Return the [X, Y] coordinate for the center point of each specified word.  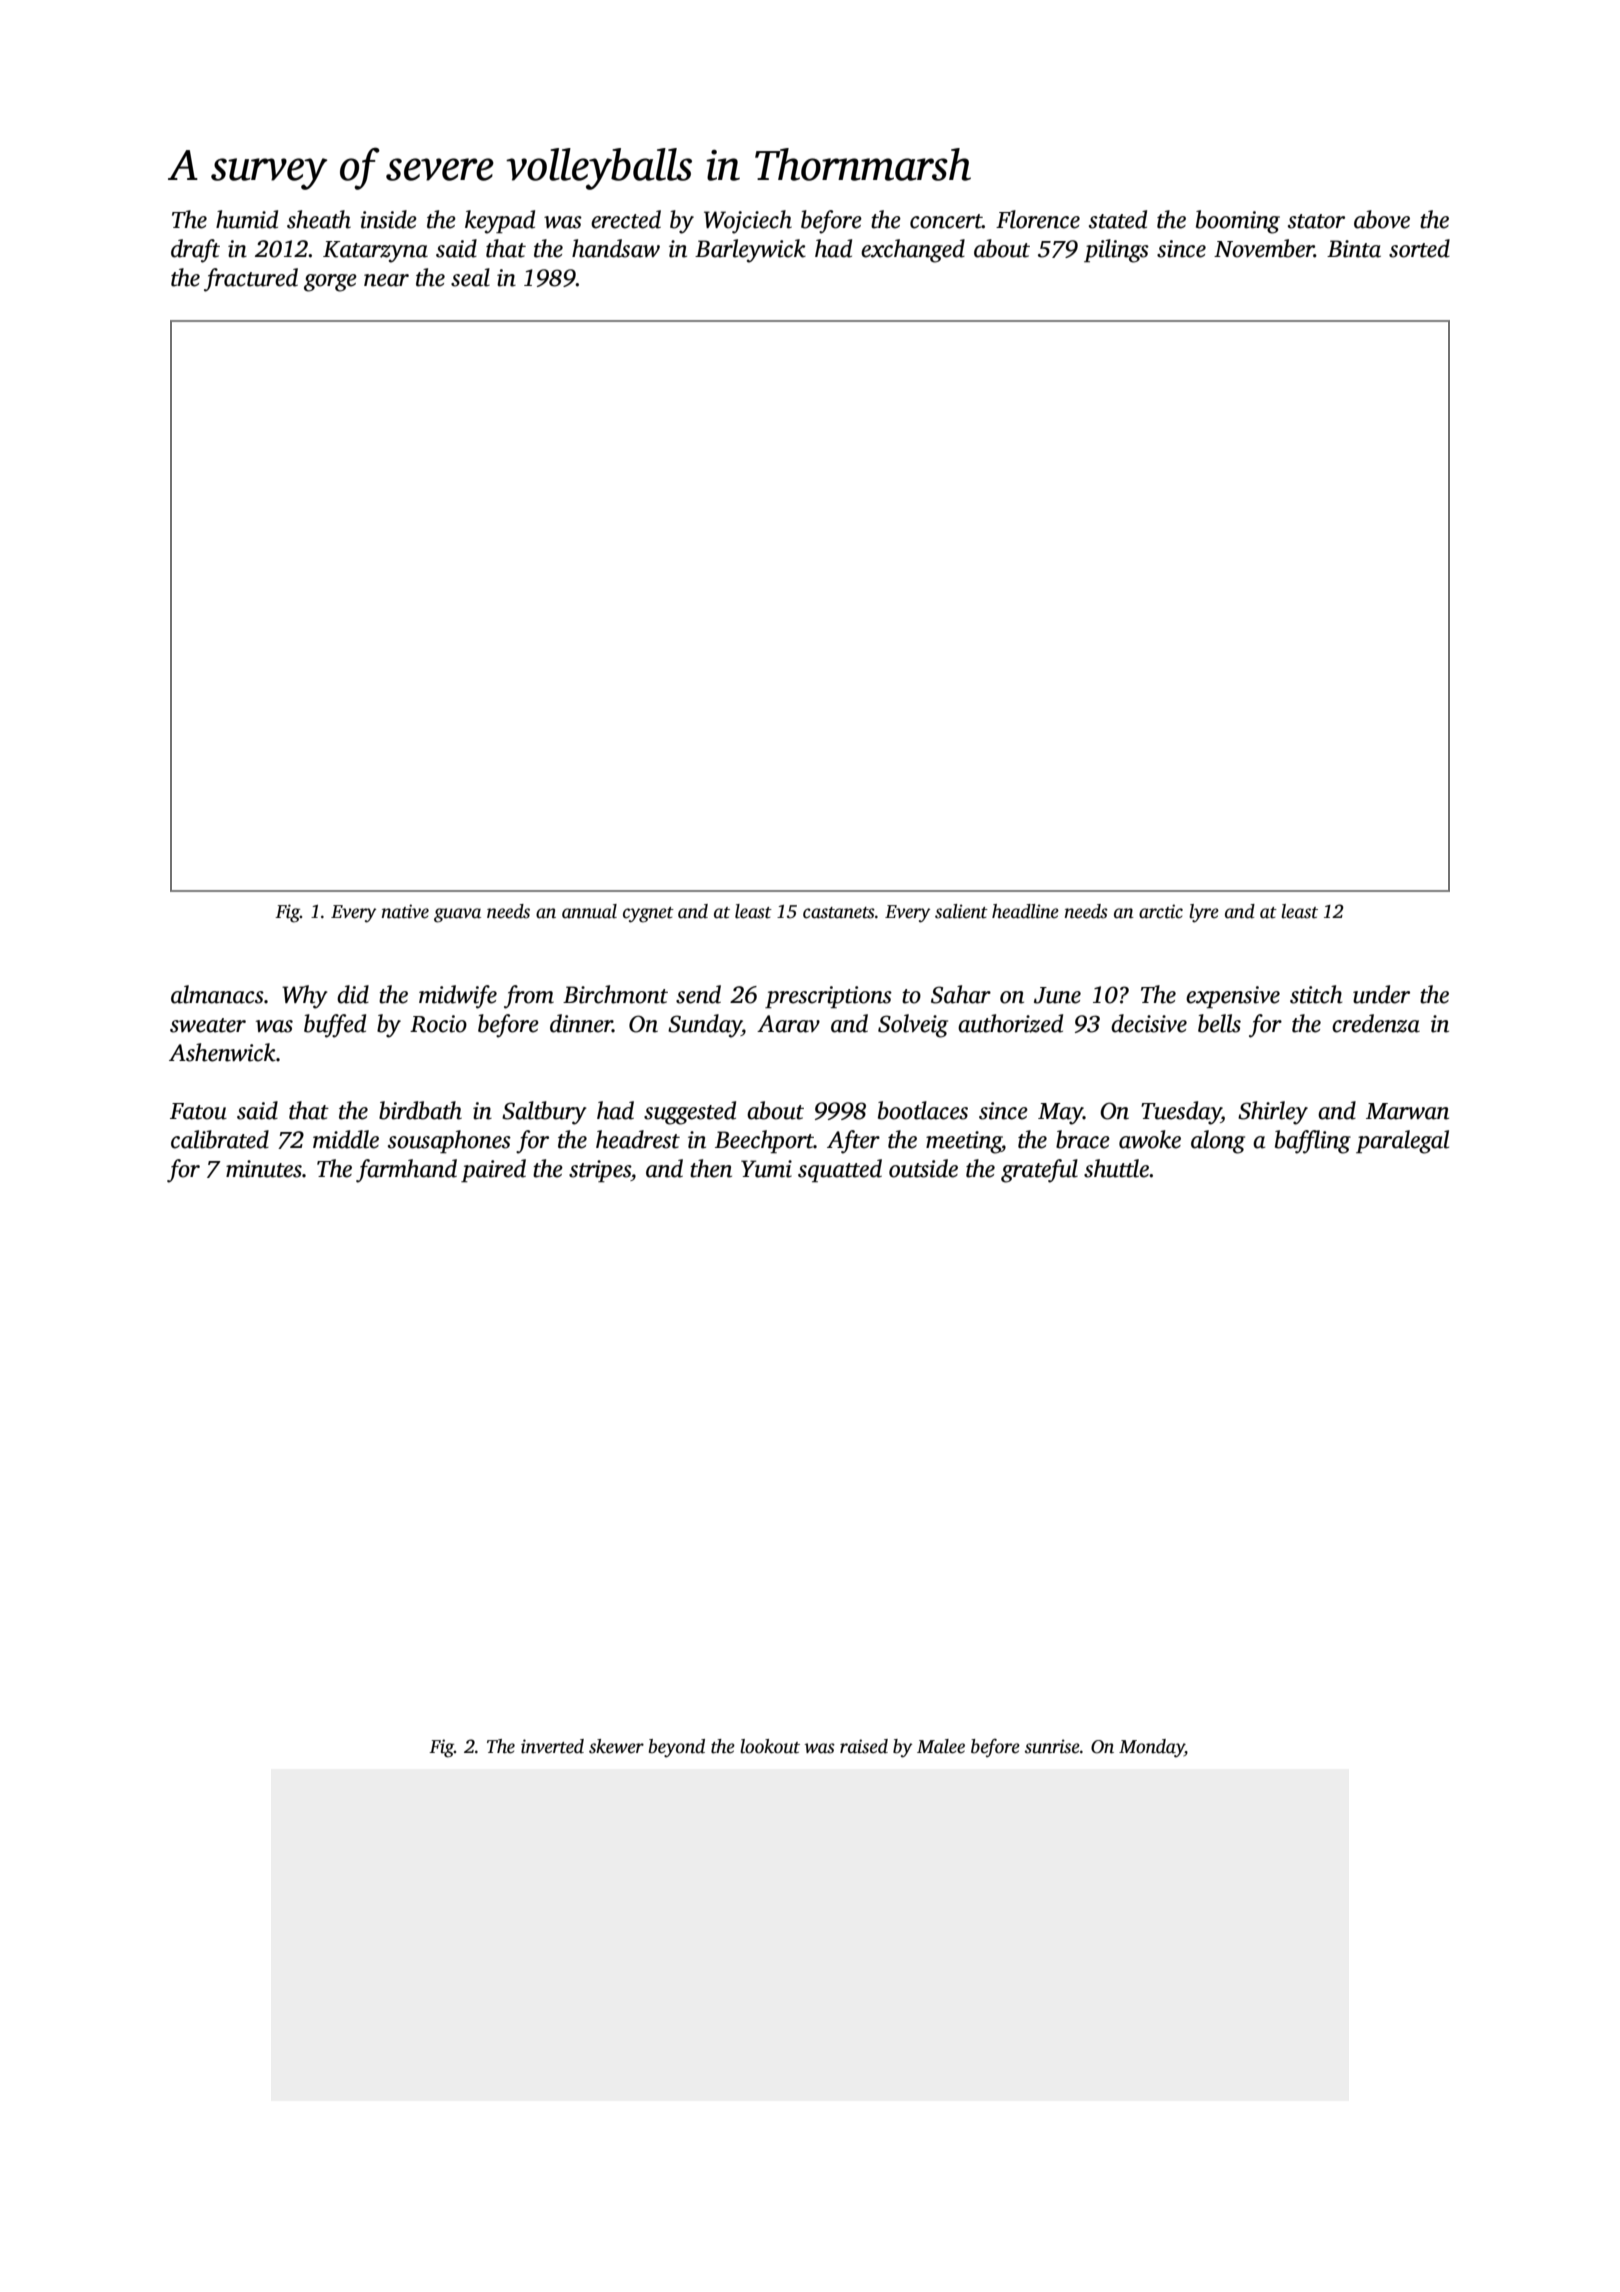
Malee [941, 1746]
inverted [552, 1746]
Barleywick [750, 251]
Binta [1354, 249]
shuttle [1117, 1168]
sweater [208, 1025]
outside [923, 1168]
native [405, 911]
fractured [251, 280]
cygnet [648, 915]
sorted [1419, 248]
